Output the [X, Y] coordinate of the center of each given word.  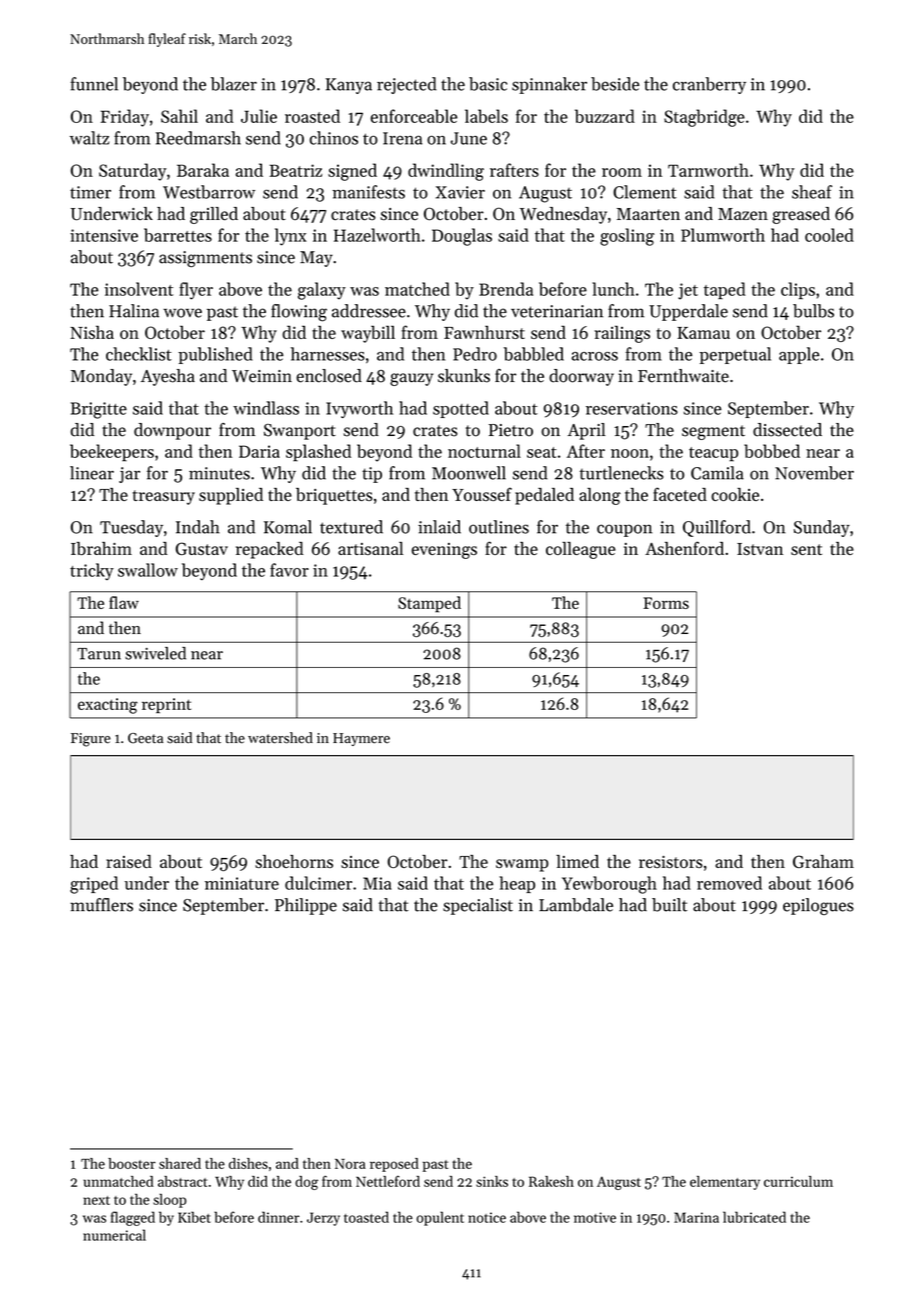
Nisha [92, 332]
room [622, 172]
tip [372, 475]
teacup [713, 454]
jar [129, 475]
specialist [478, 906]
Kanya [349, 86]
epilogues [818, 906]
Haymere [361, 739]
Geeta [145, 738]
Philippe [306, 906]
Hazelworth [377, 235]
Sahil [179, 116]
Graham [823, 861]
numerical [114, 1235]
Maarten [648, 214]
